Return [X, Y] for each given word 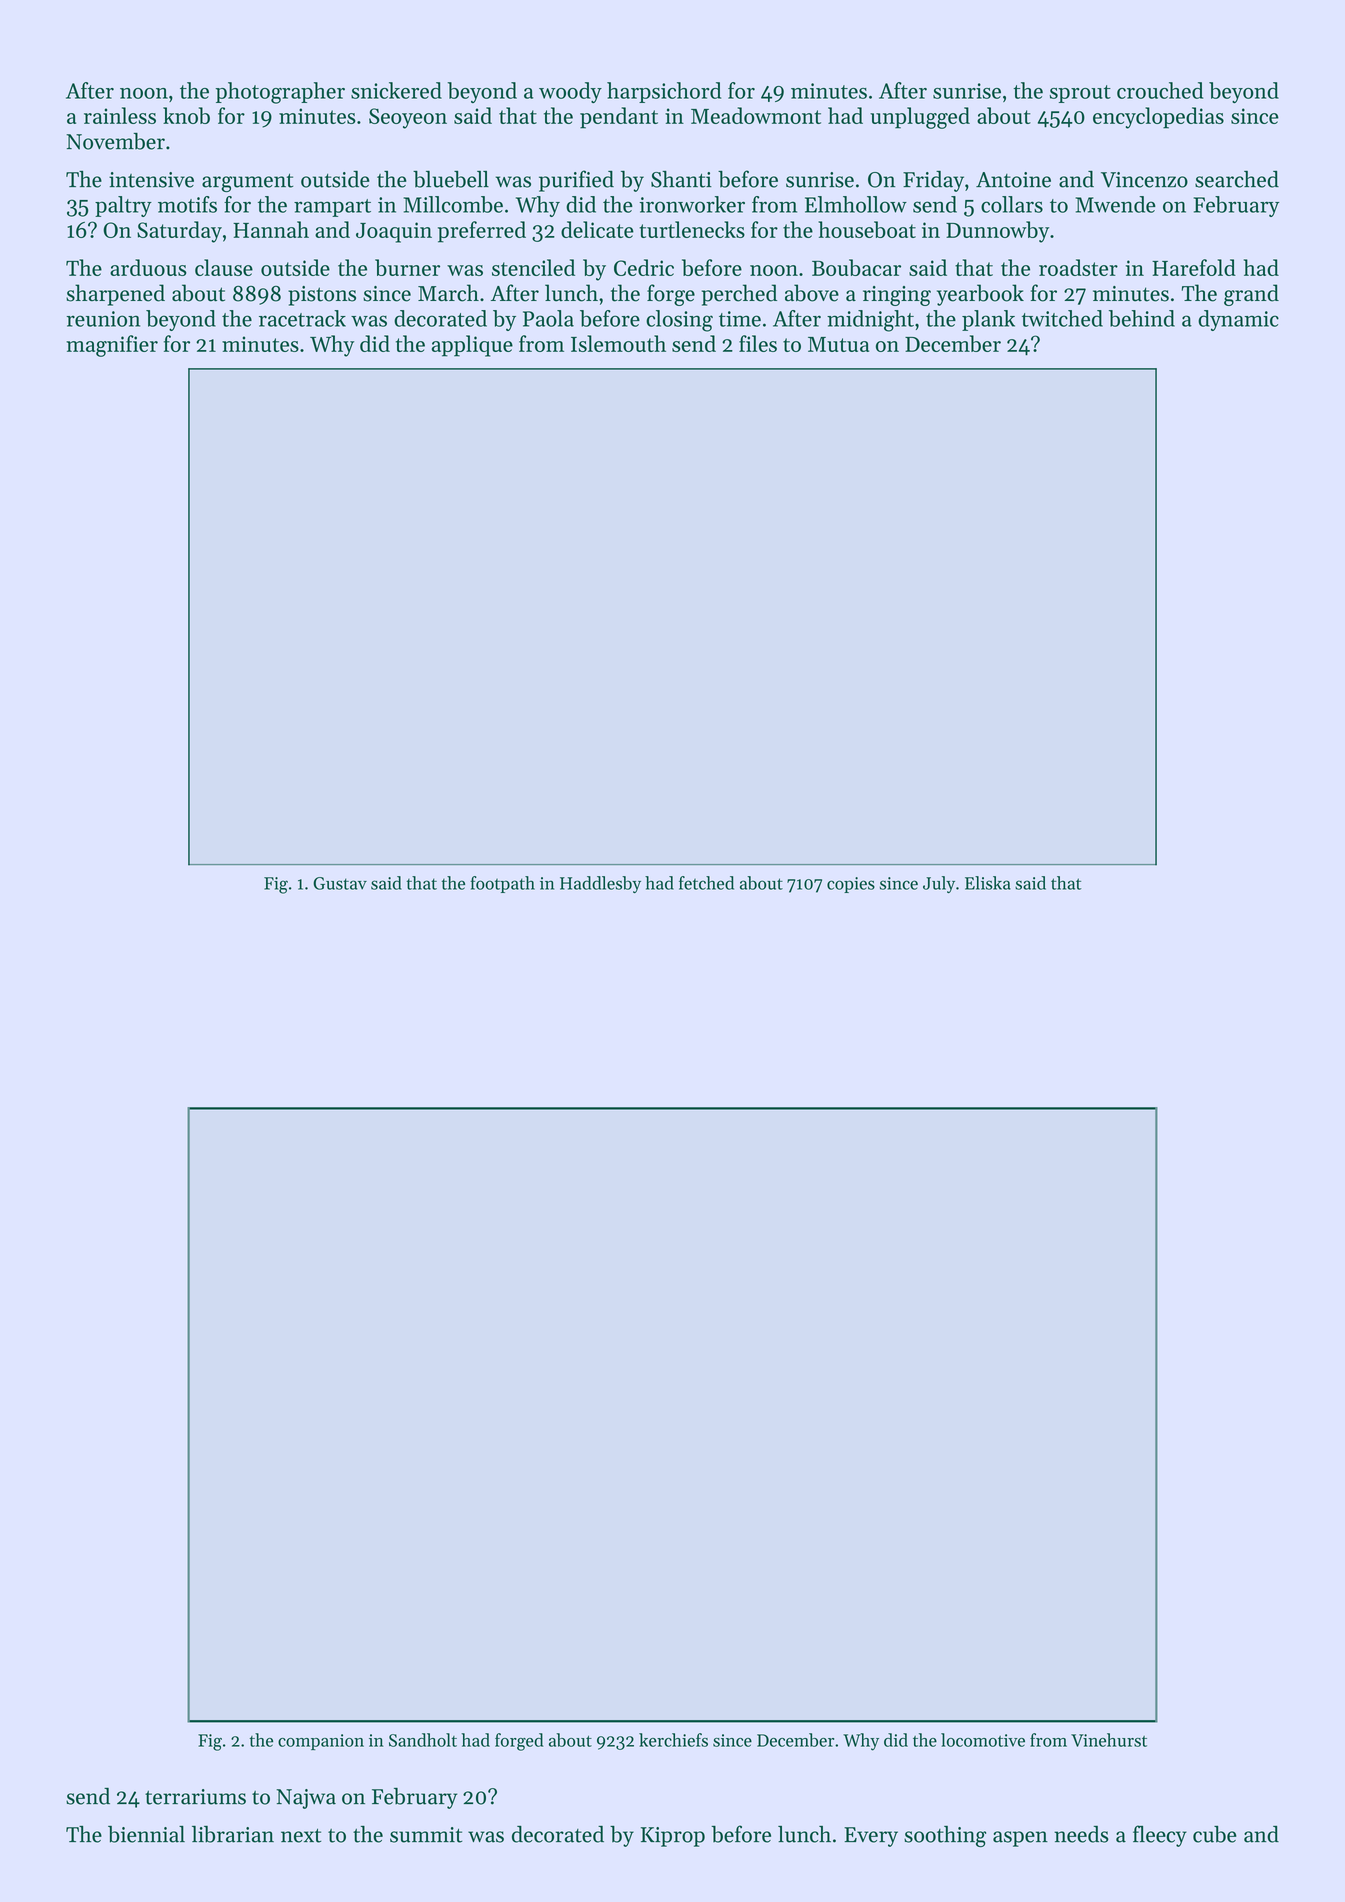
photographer [280, 93]
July [939, 884]
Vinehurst [1109, 1740]
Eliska [988, 883]
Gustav [340, 883]
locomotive [983, 1740]
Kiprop [673, 1837]
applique [472, 346]
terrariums [195, 1797]
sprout [1080, 94]
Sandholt [423, 1740]
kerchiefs [673, 1740]
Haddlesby [600, 884]
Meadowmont [756, 115]
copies [851, 885]
